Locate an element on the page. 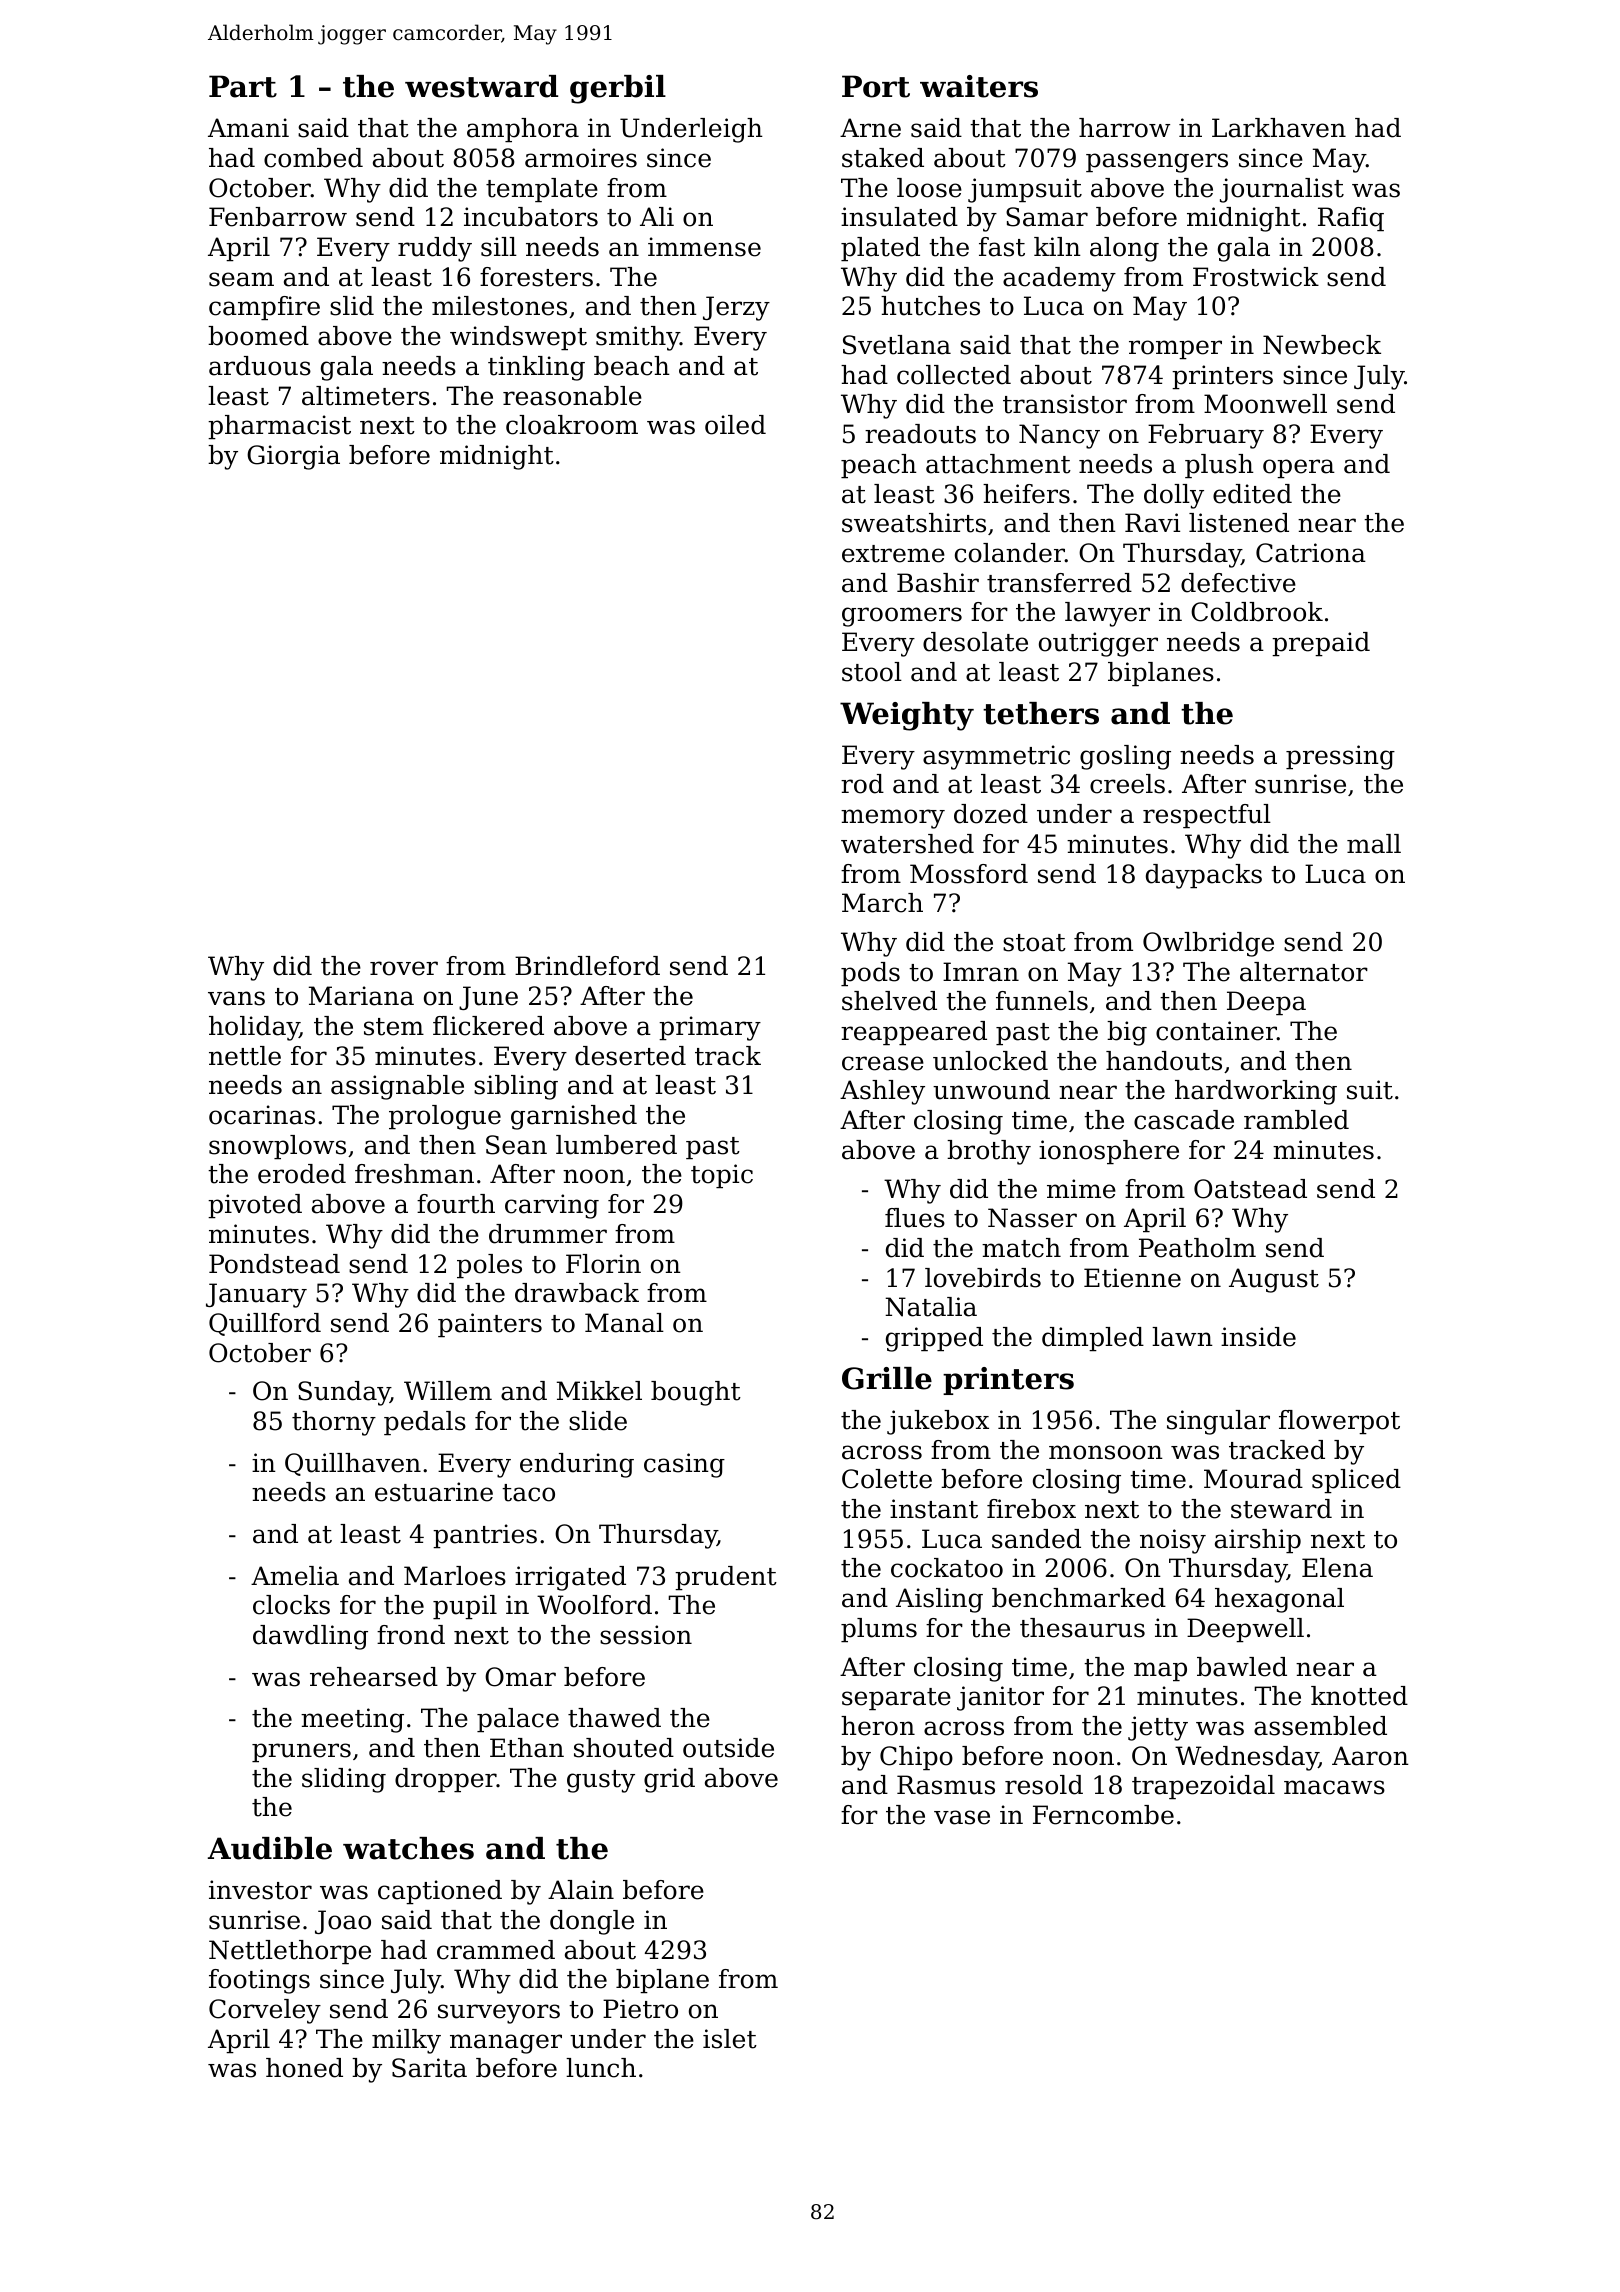  gerbil is located at coordinates (618, 89).
